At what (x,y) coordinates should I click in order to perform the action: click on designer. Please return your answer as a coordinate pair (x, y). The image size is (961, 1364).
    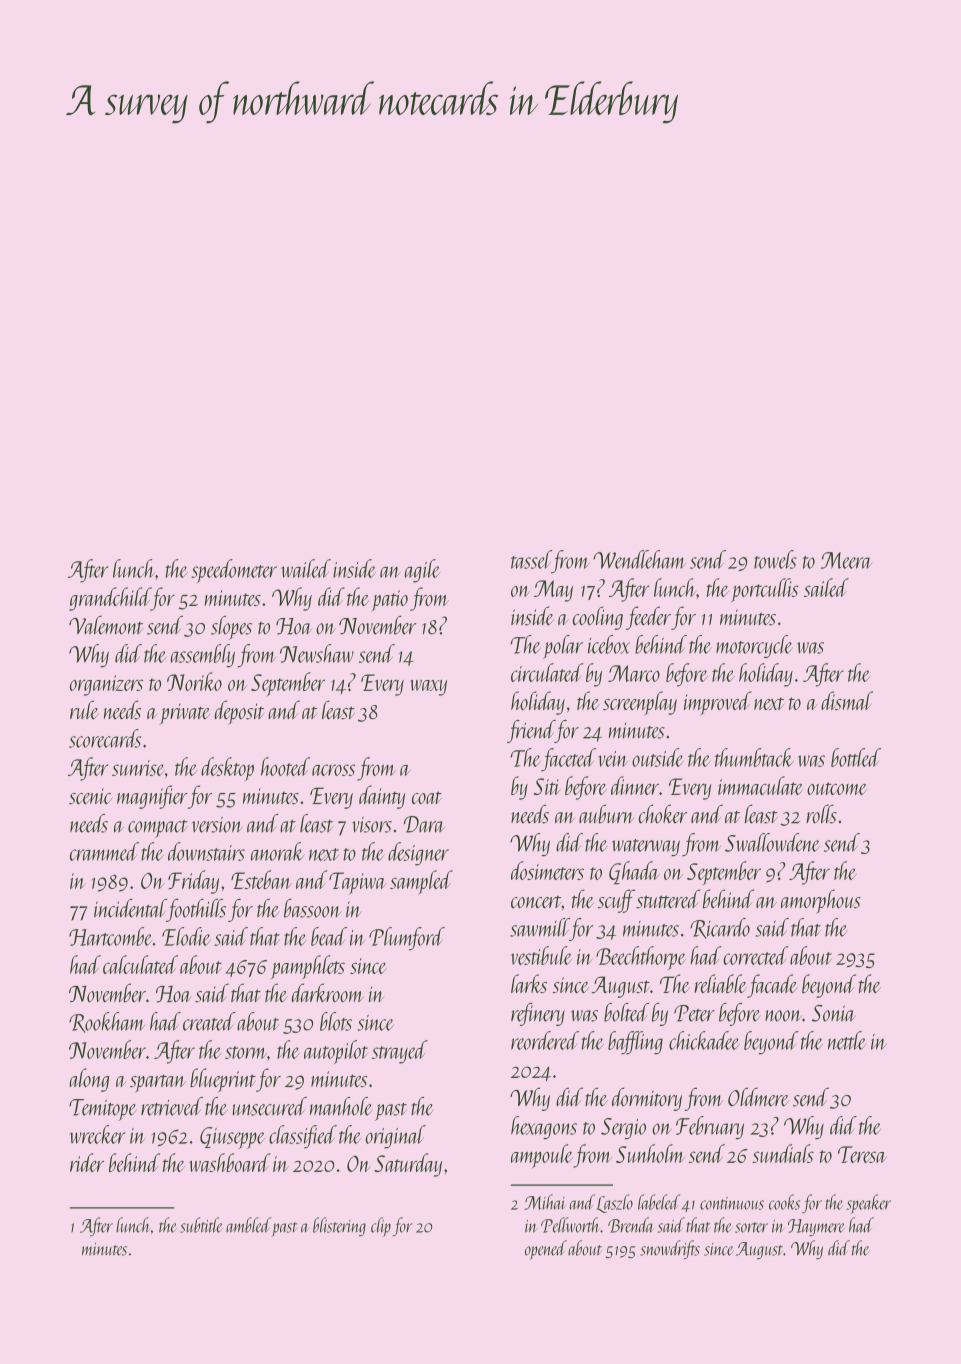
    Looking at the image, I should click on (418, 854).
